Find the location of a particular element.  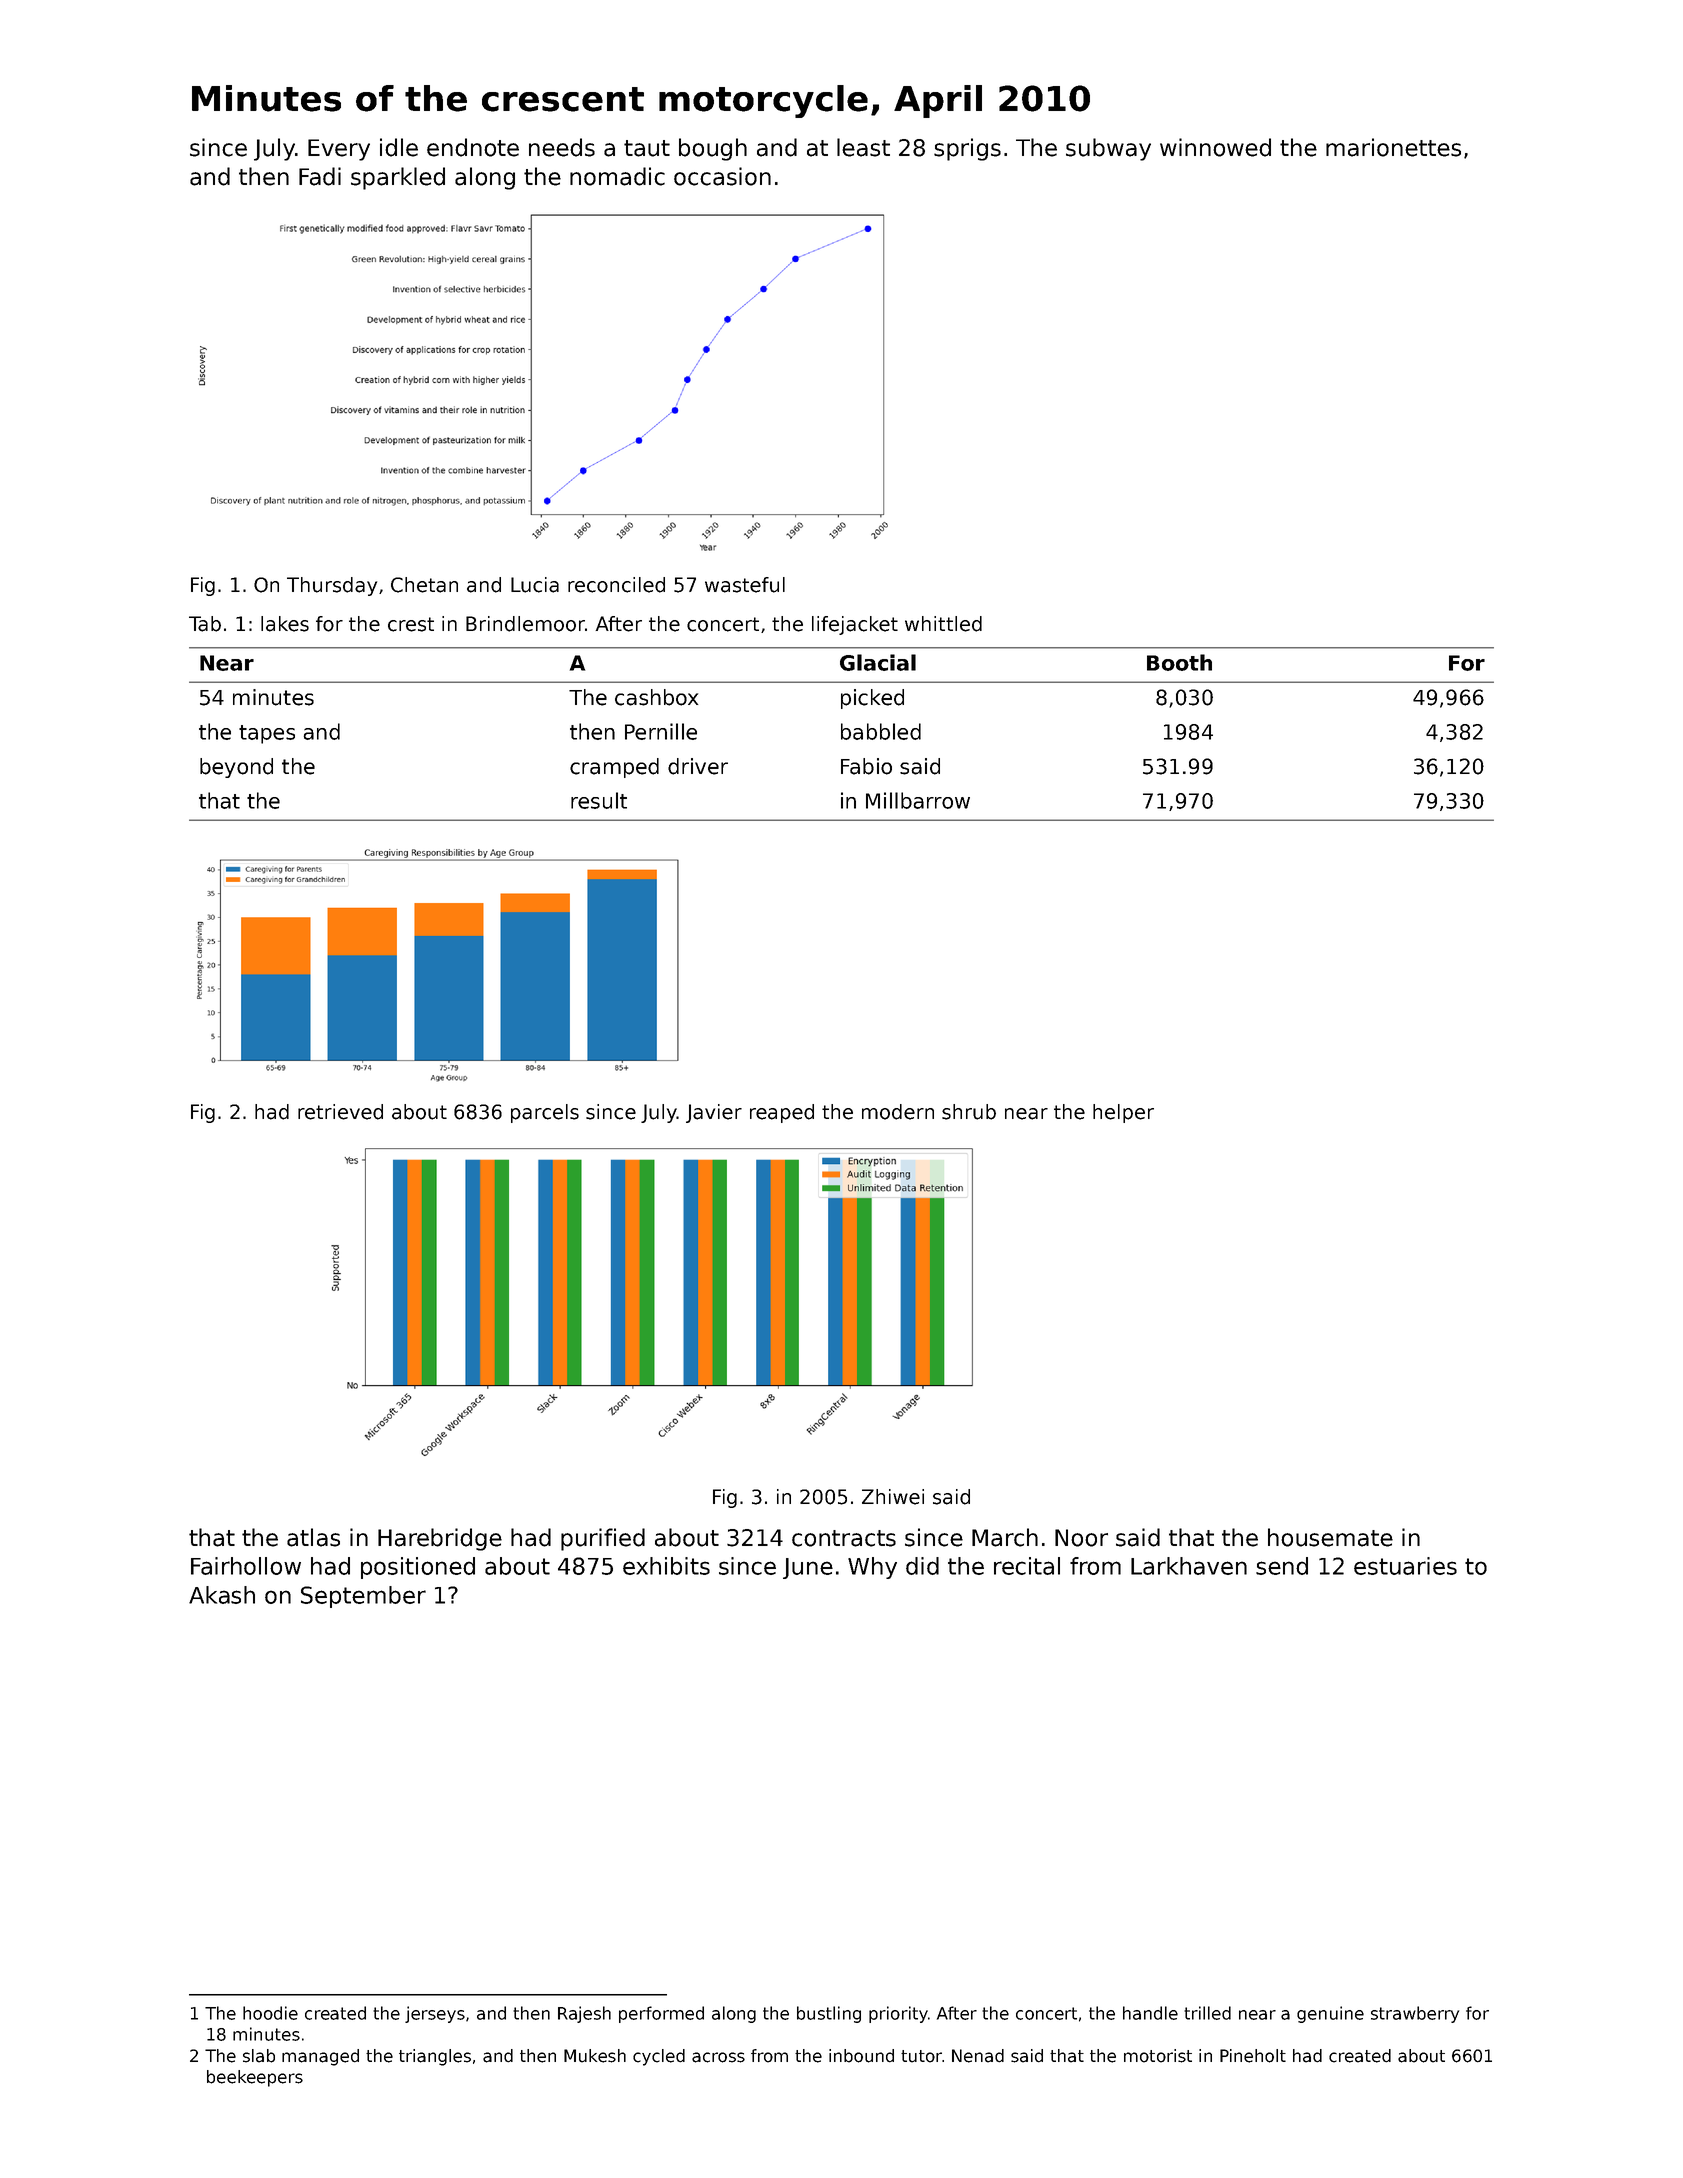

Pineholt is located at coordinates (1253, 2056).
